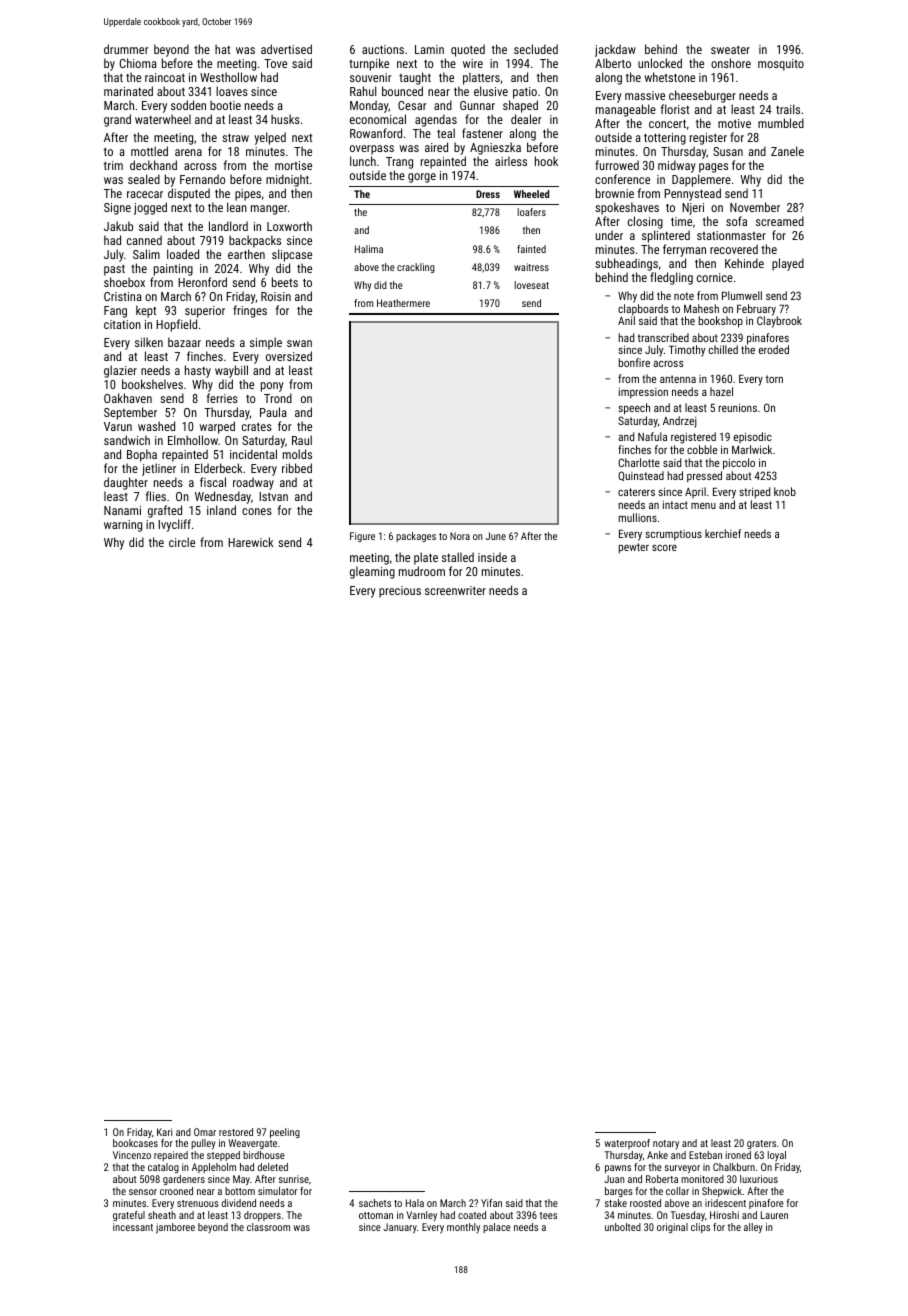  Describe the element at coordinates (536, 49) in the image. I see `secluded` at that location.
